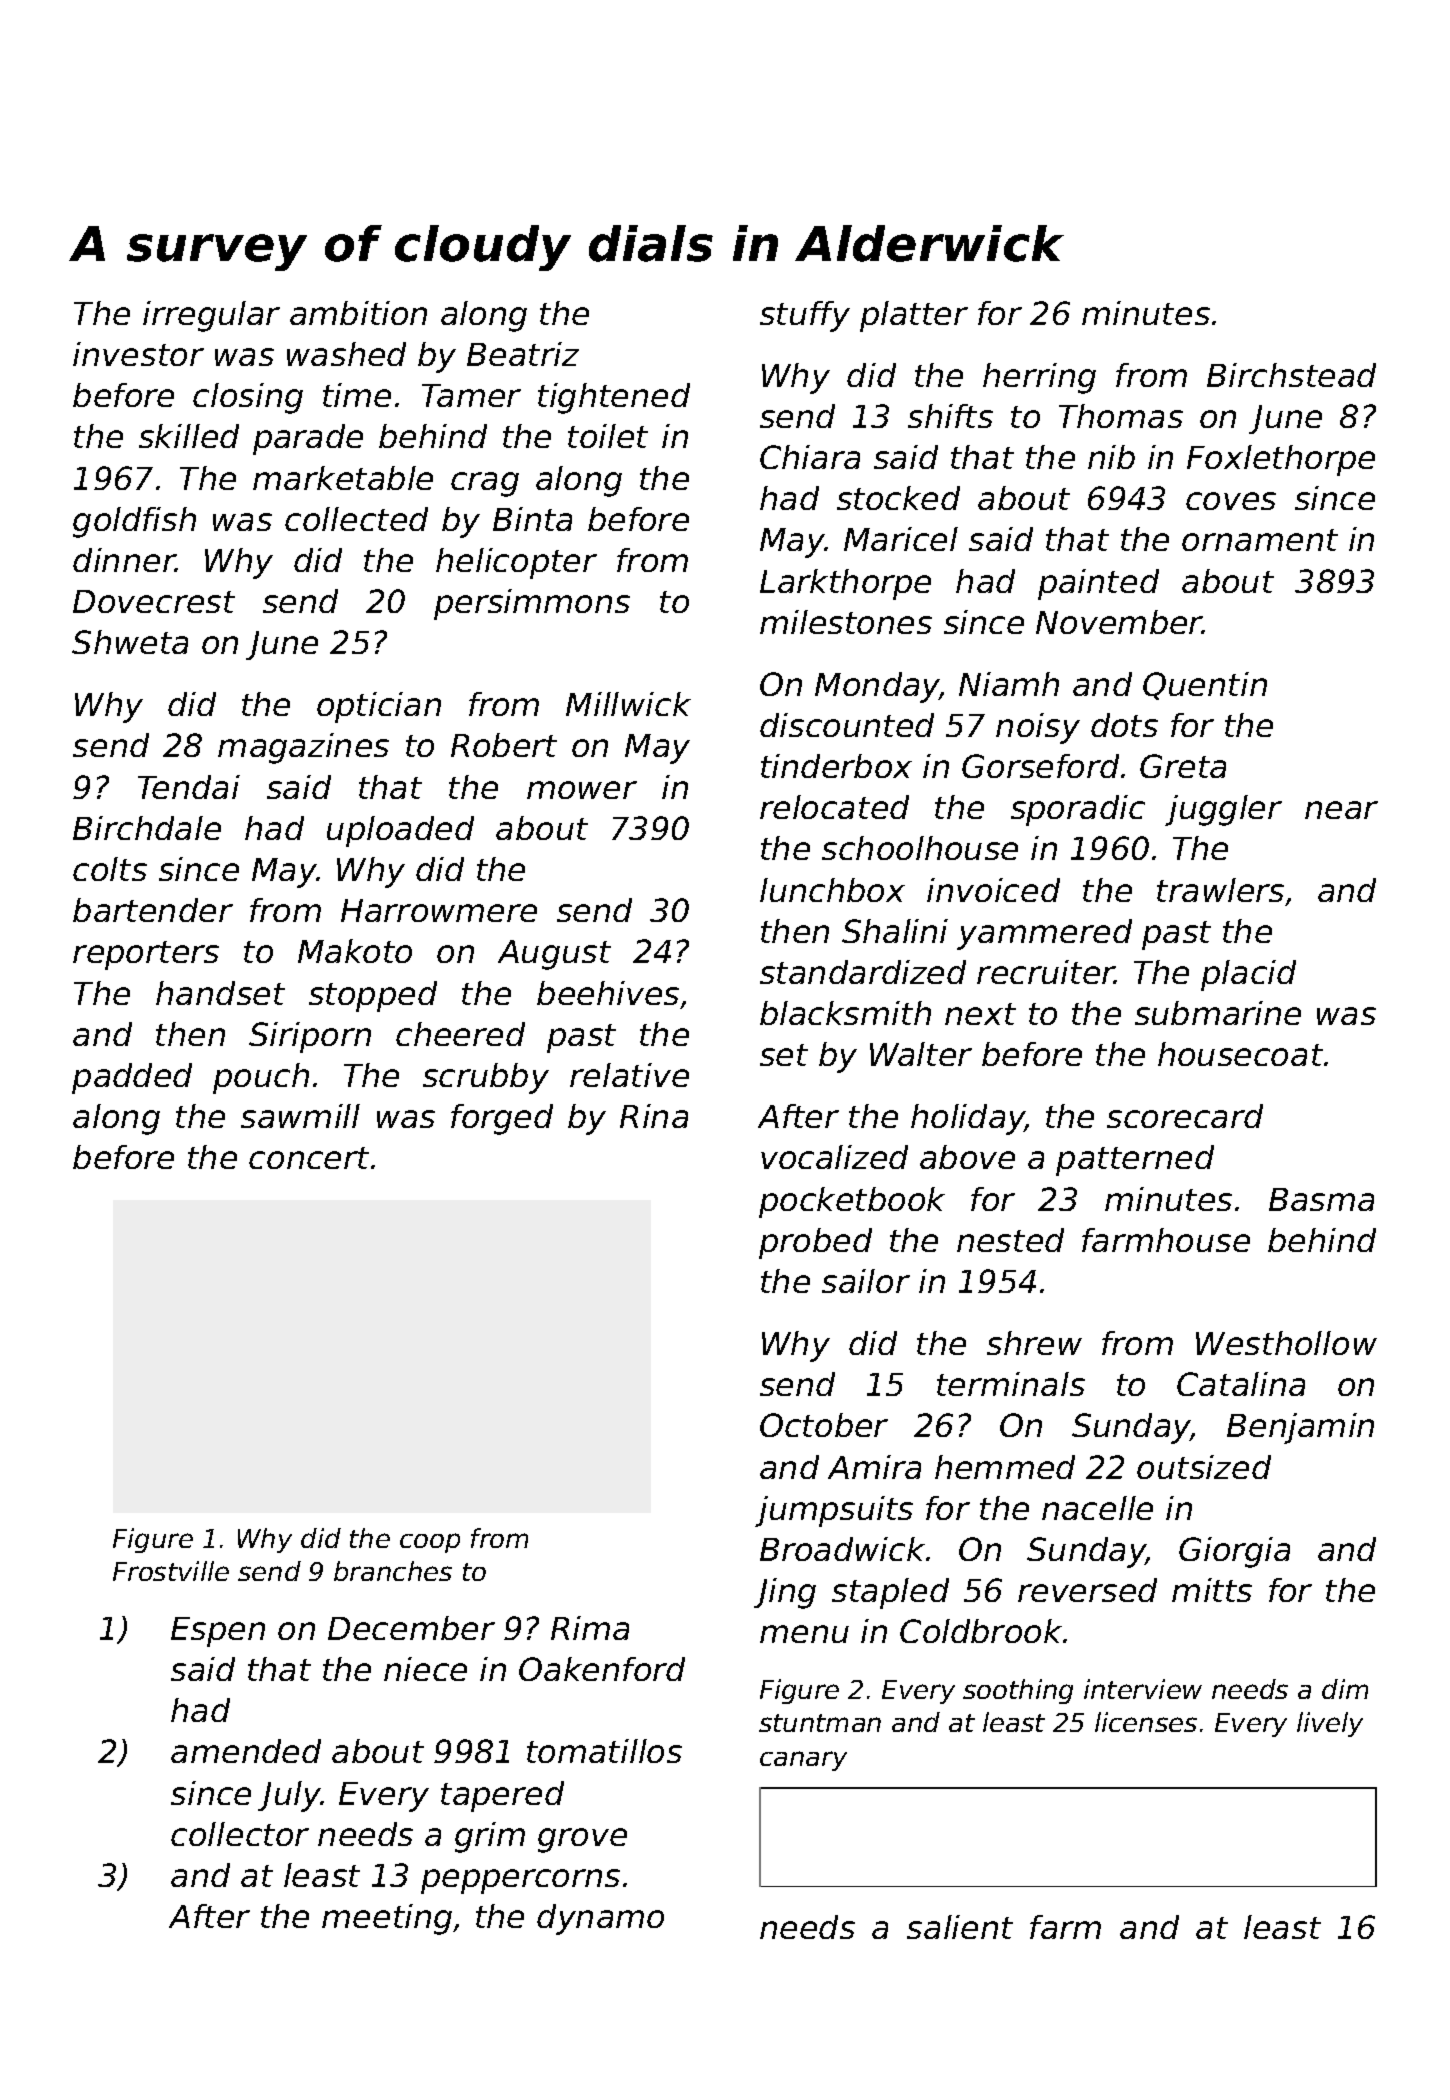 The width and height of the screenshot is (1450, 2100). Describe the element at coordinates (309, 1158) in the screenshot. I see `concert` at that location.
